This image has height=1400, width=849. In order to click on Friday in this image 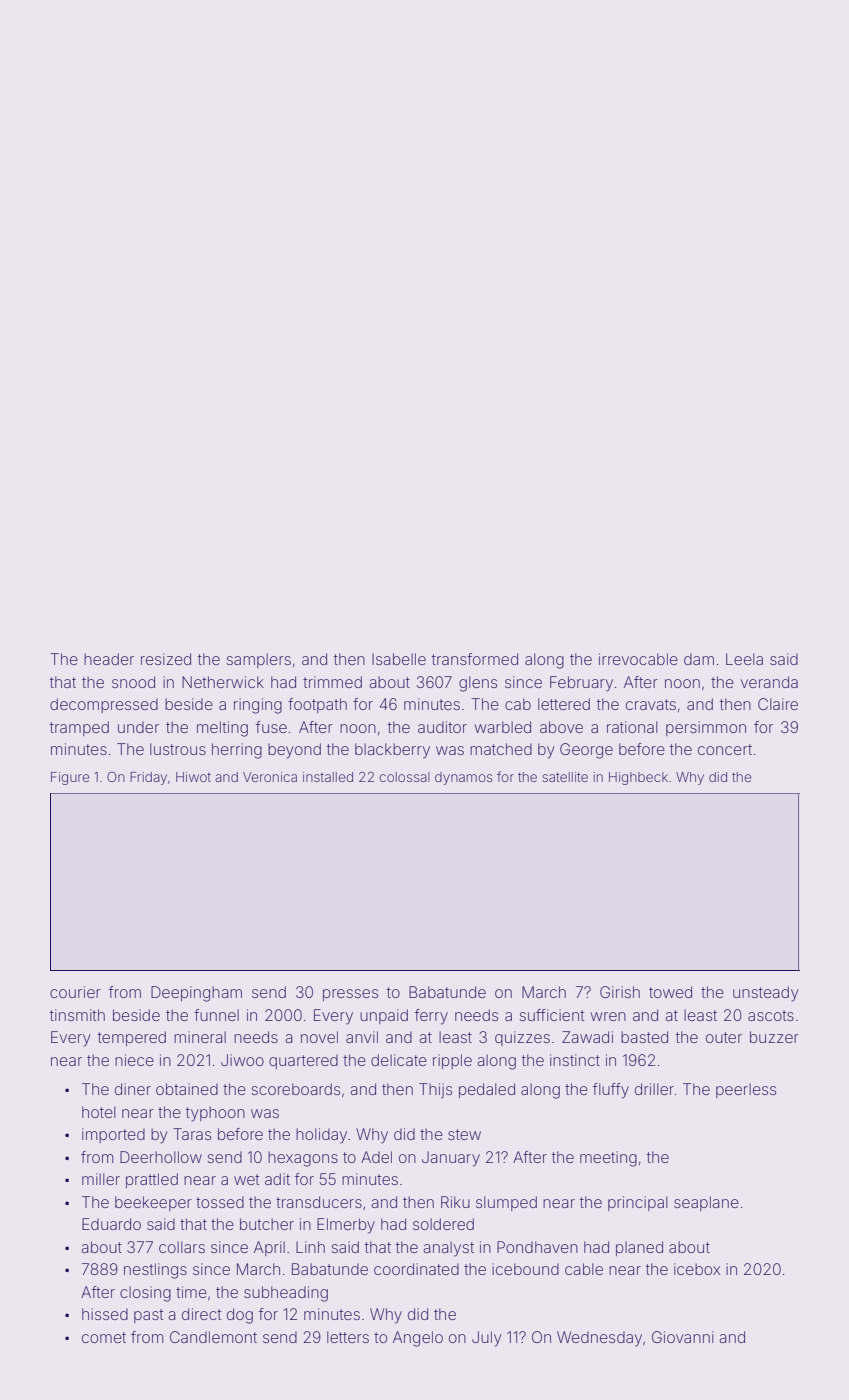, I will do `click(148, 778)`.
